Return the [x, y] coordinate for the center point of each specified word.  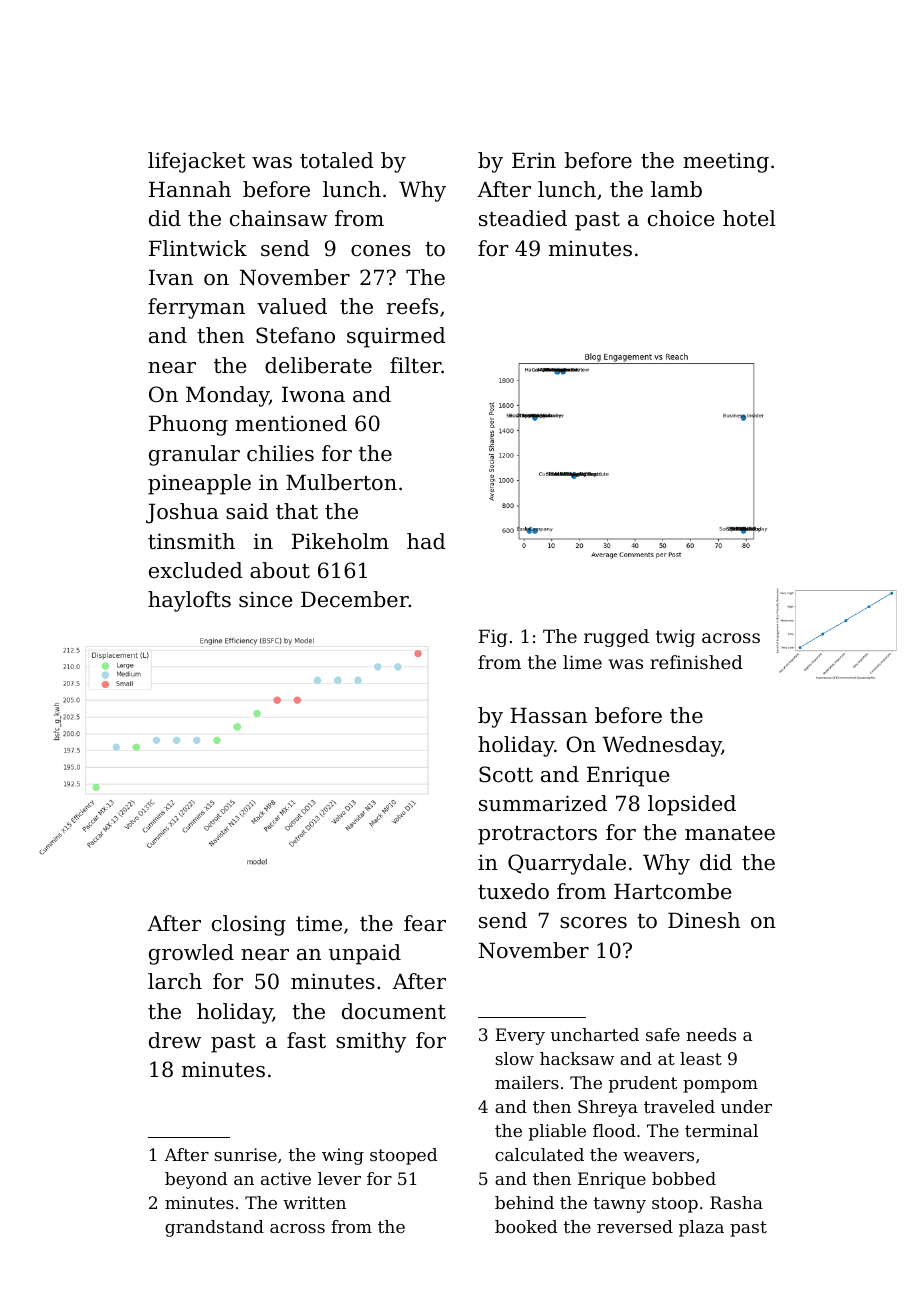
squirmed [396, 337]
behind [524, 1202]
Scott [506, 774]
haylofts [189, 601]
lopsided [692, 805]
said [247, 511]
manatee [730, 833]
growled [191, 954]
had [426, 541]
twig [675, 638]
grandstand [214, 1228]
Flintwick [198, 248]
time [319, 923]
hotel [749, 218]
